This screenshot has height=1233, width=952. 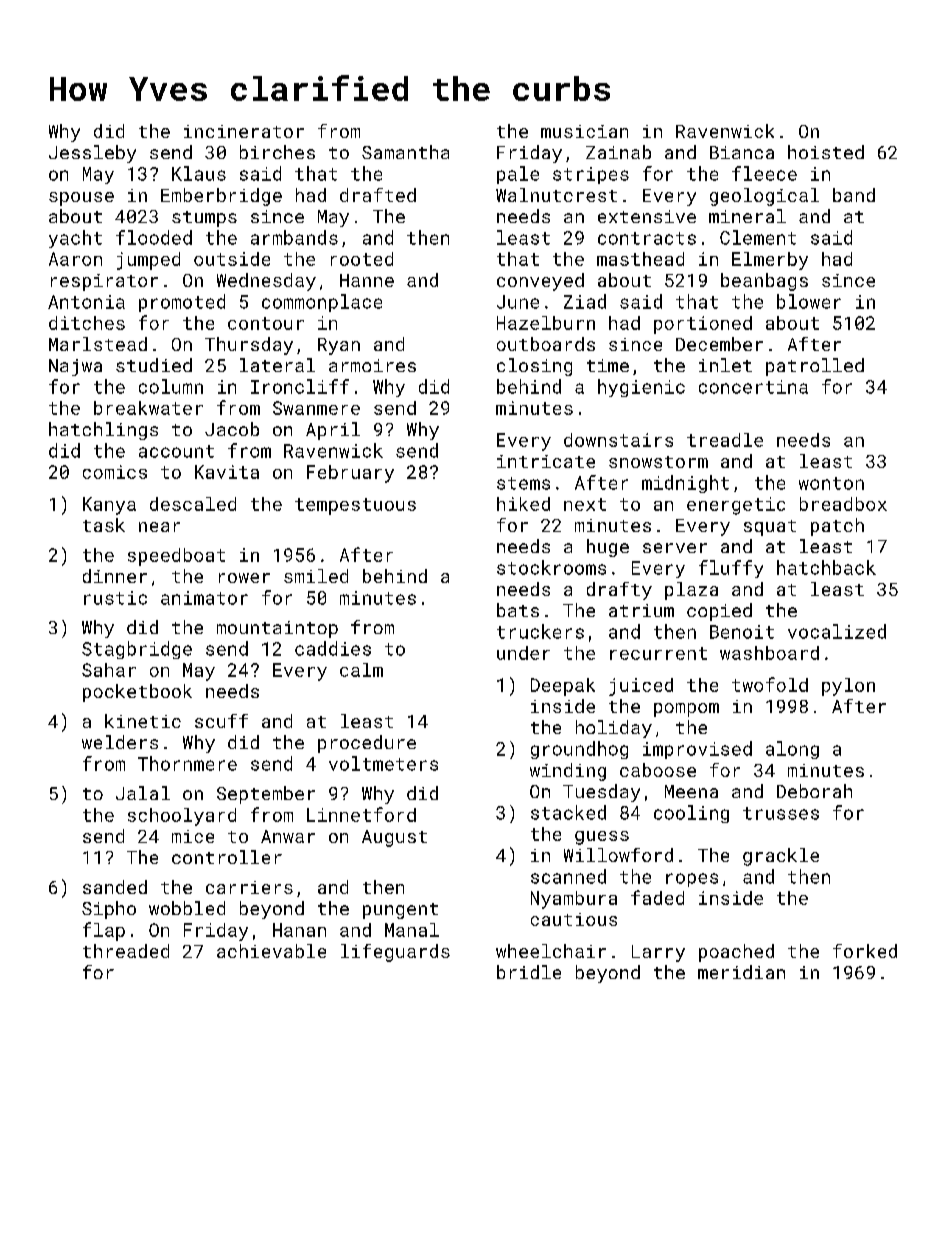 I want to click on improvised, so click(x=697, y=750).
